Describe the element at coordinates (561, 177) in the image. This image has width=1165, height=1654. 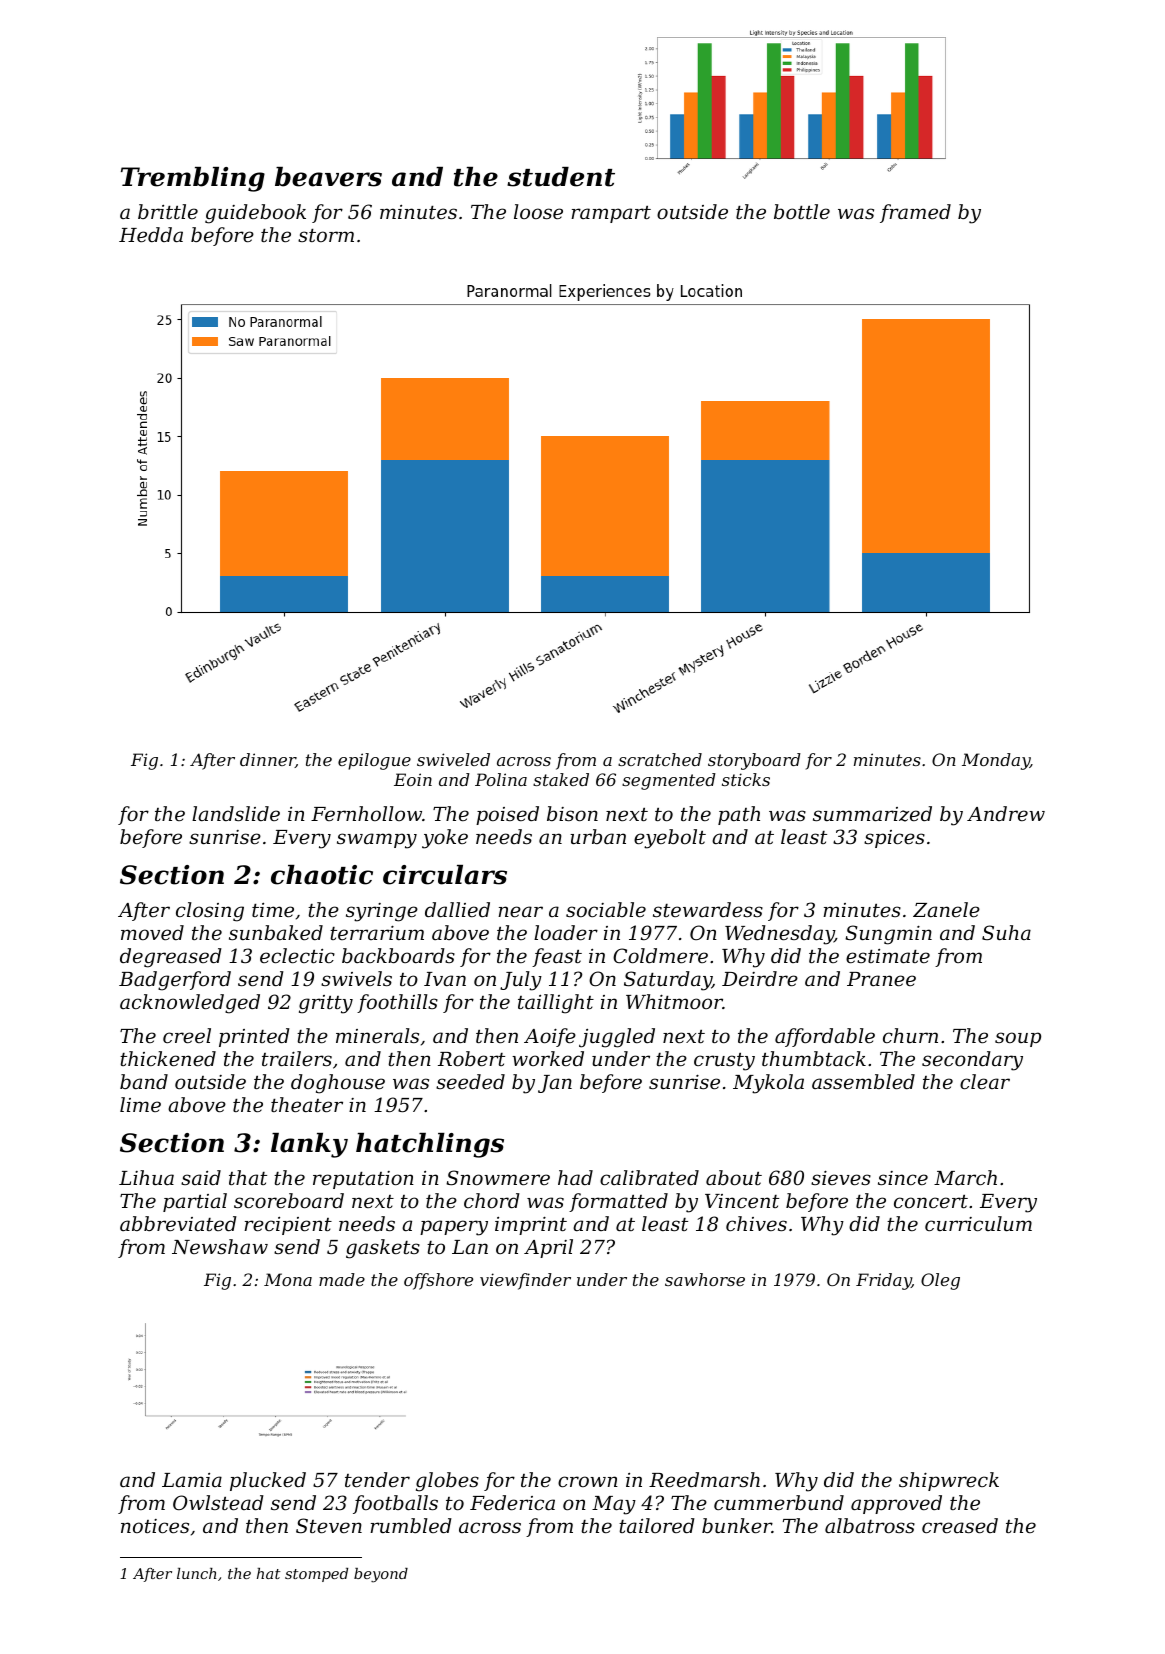
I see `student` at that location.
